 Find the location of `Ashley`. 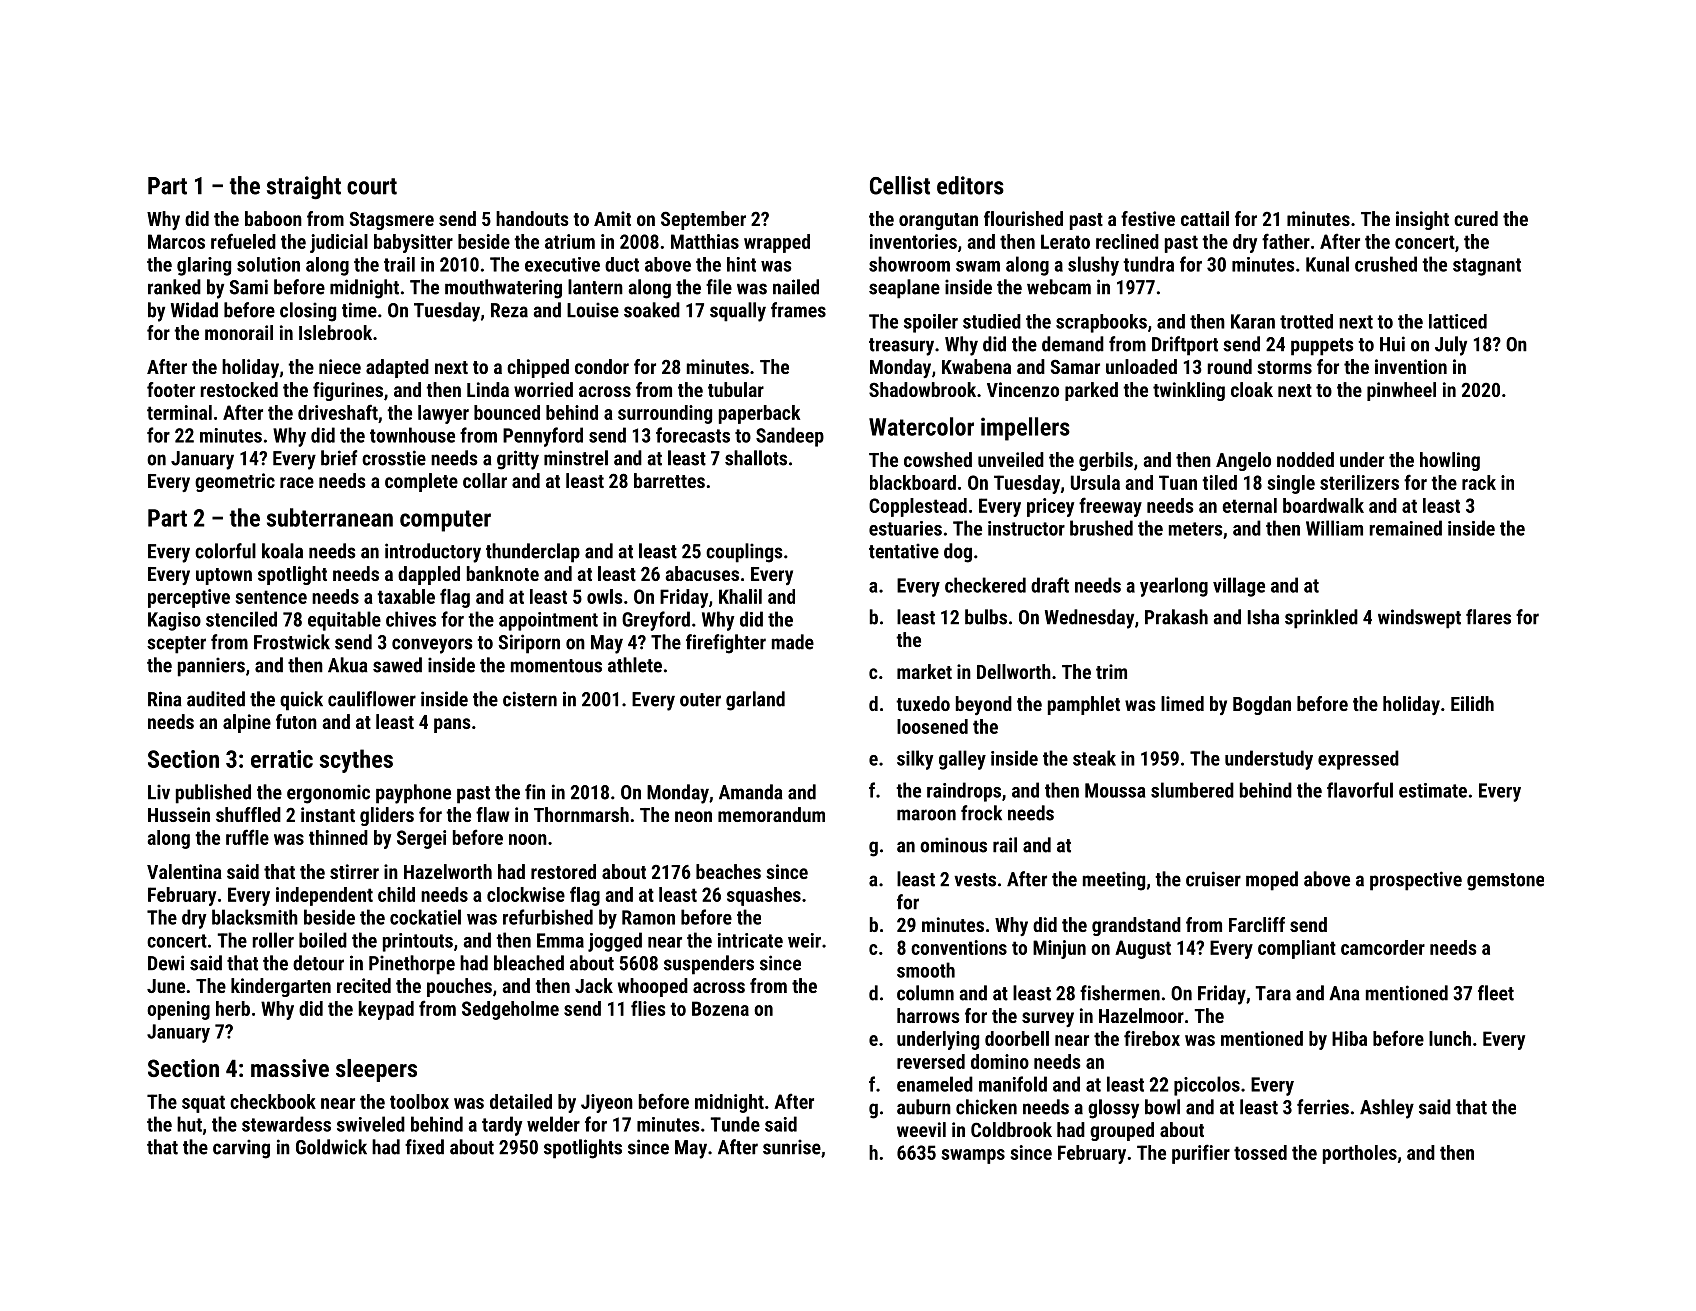

Ashley is located at coordinates (1387, 1109).
